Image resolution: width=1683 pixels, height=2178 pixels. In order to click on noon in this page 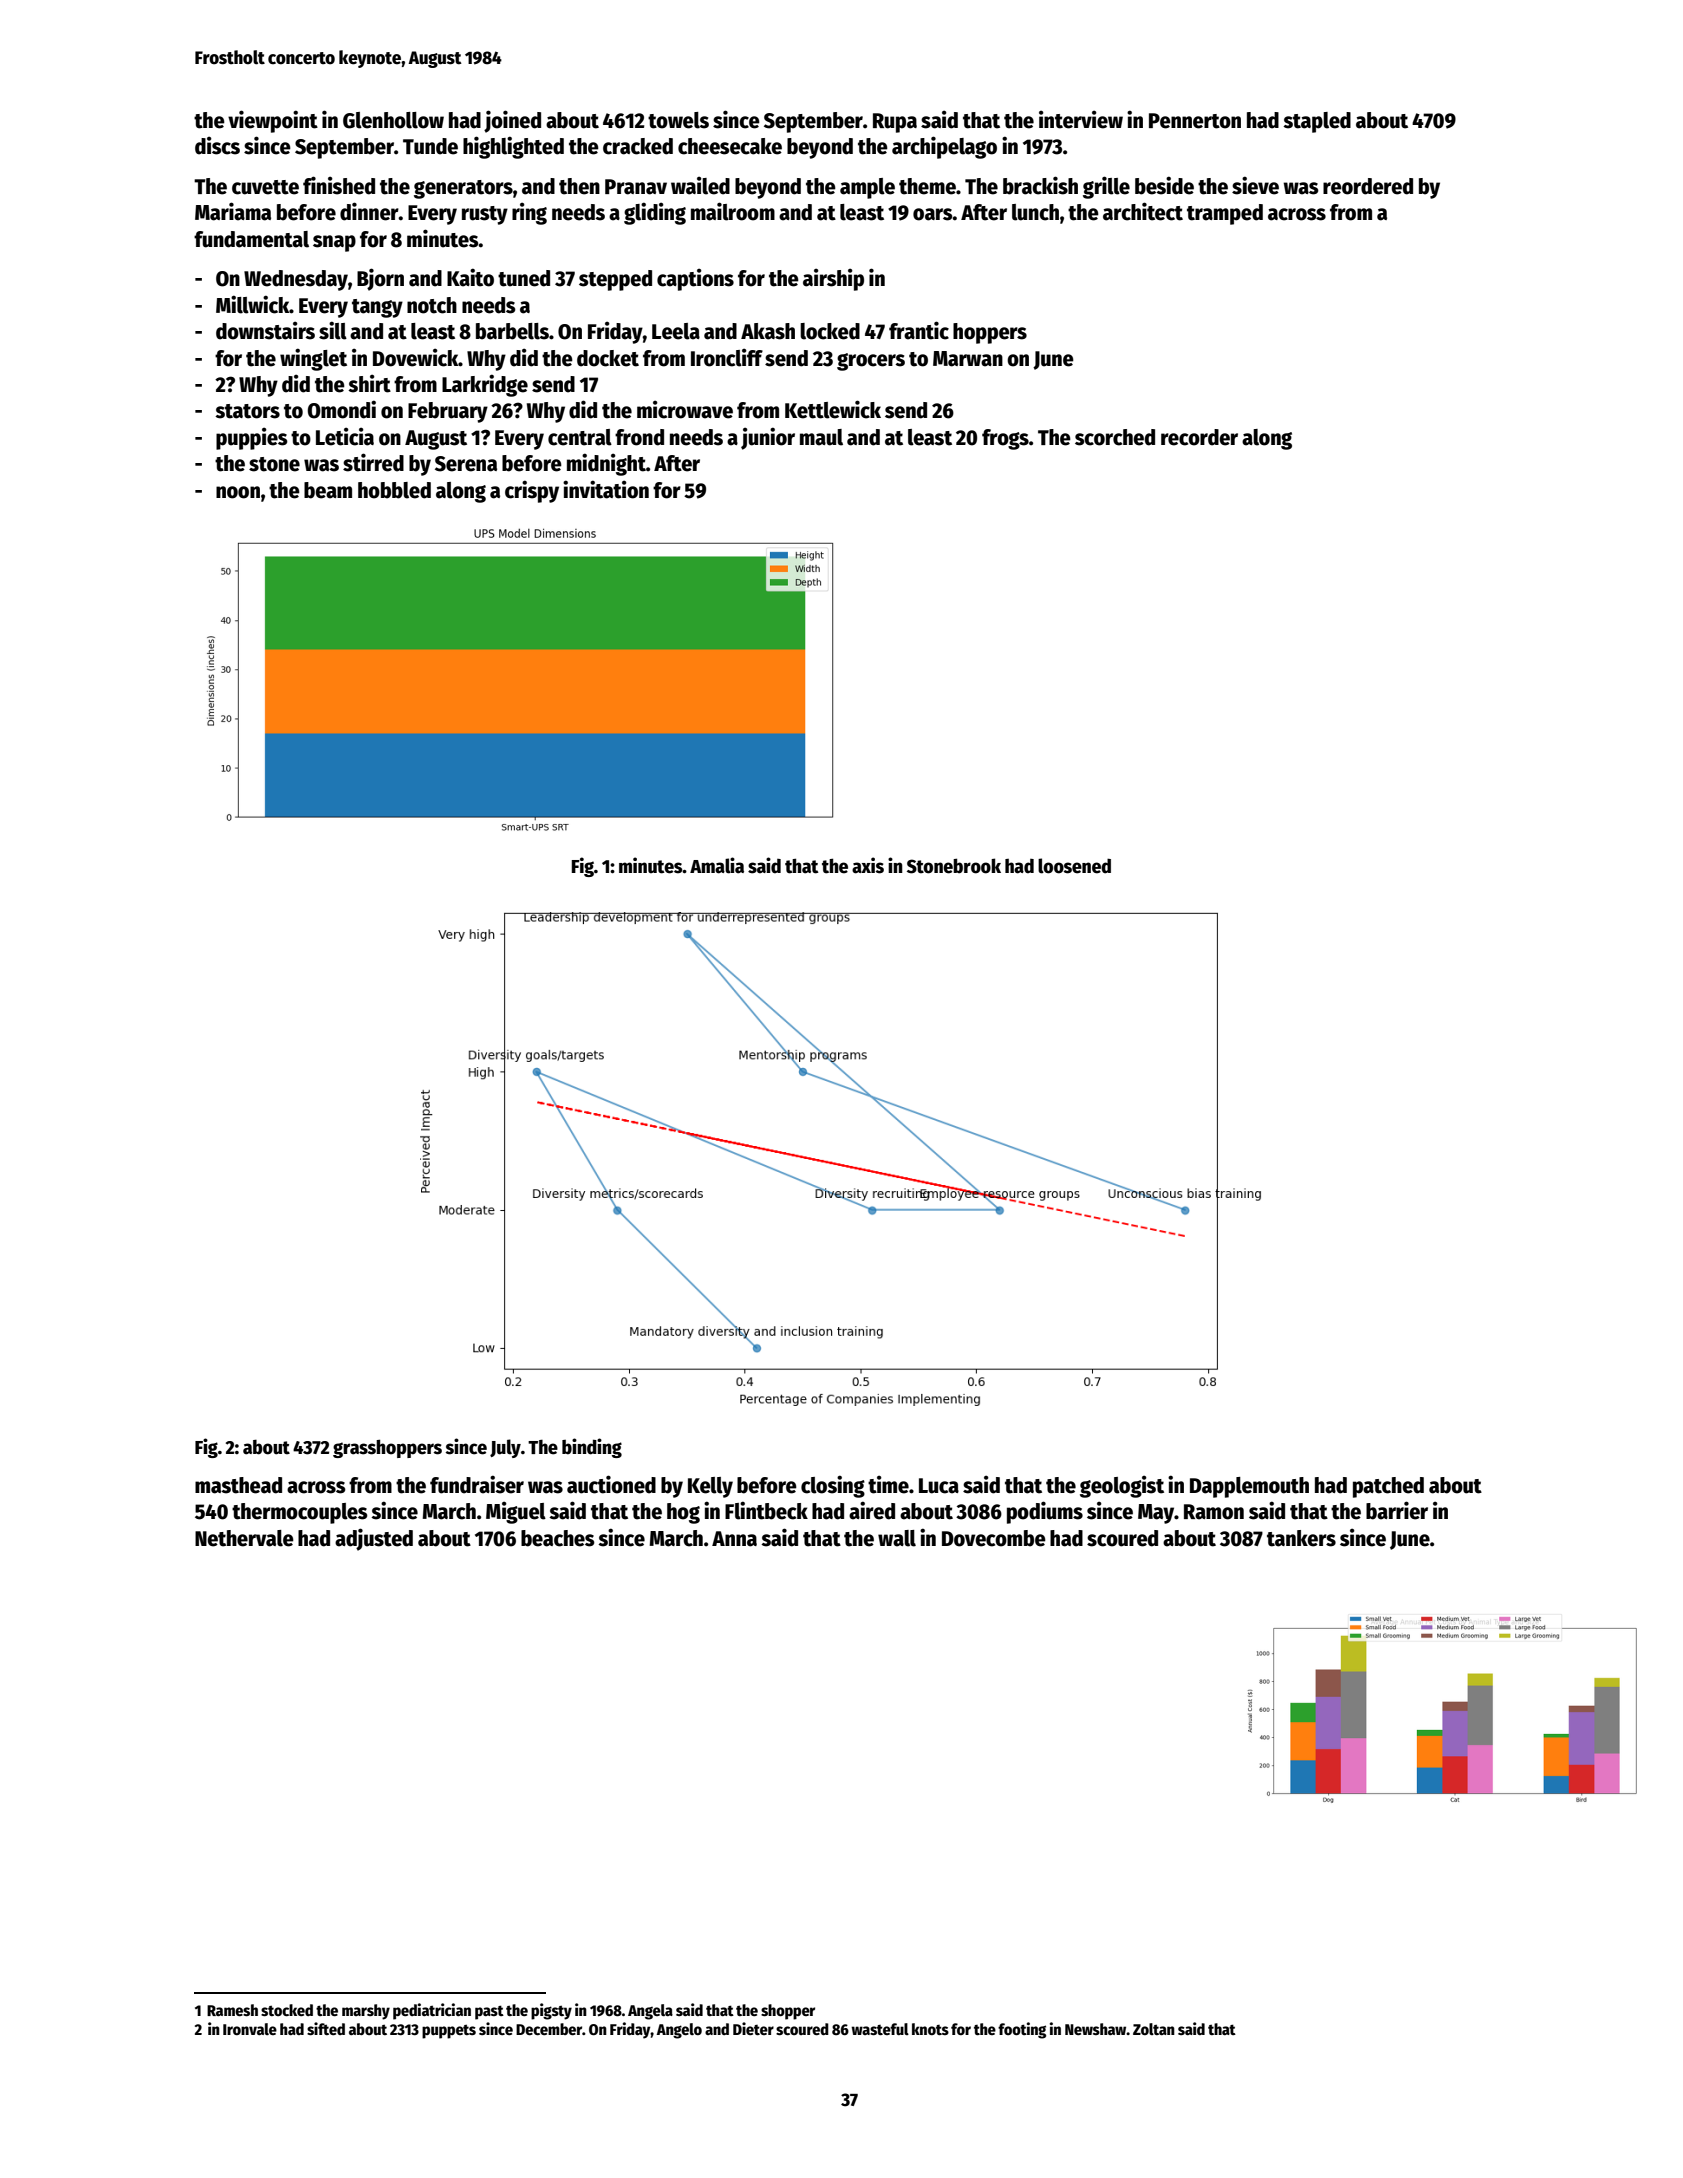, I will do `click(238, 492)`.
